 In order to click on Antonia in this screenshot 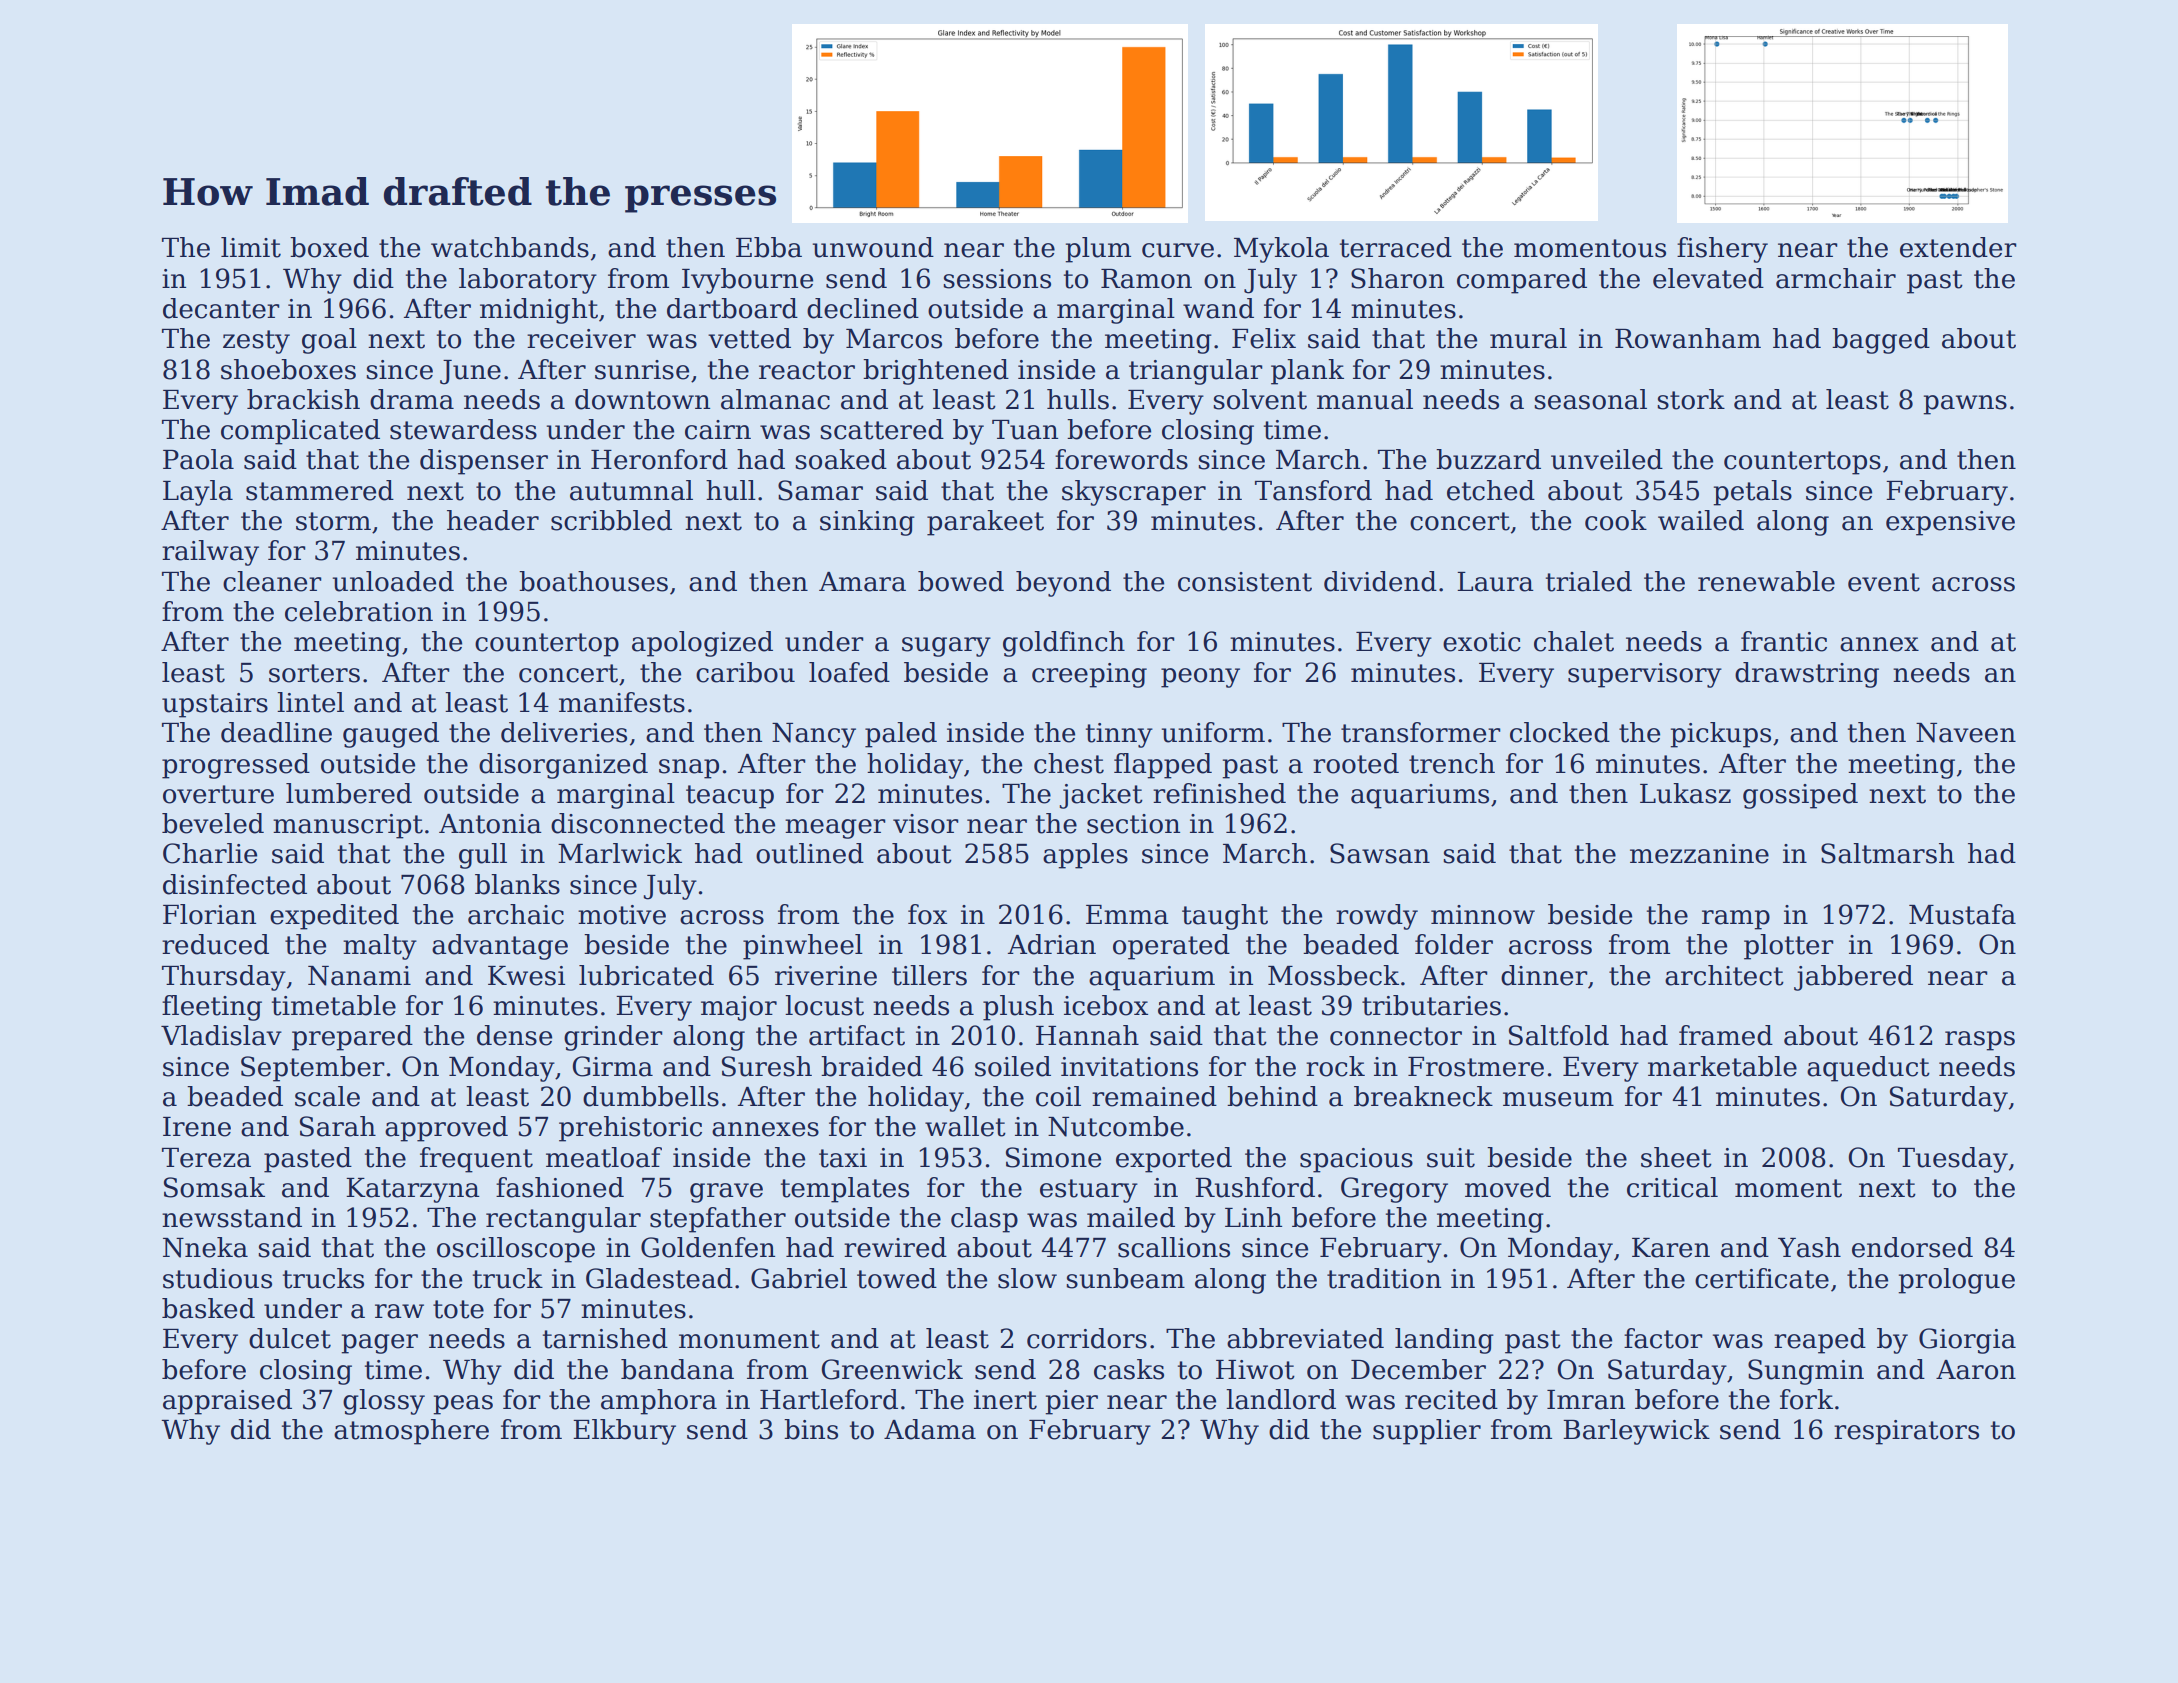, I will do `click(490, 824)`.
